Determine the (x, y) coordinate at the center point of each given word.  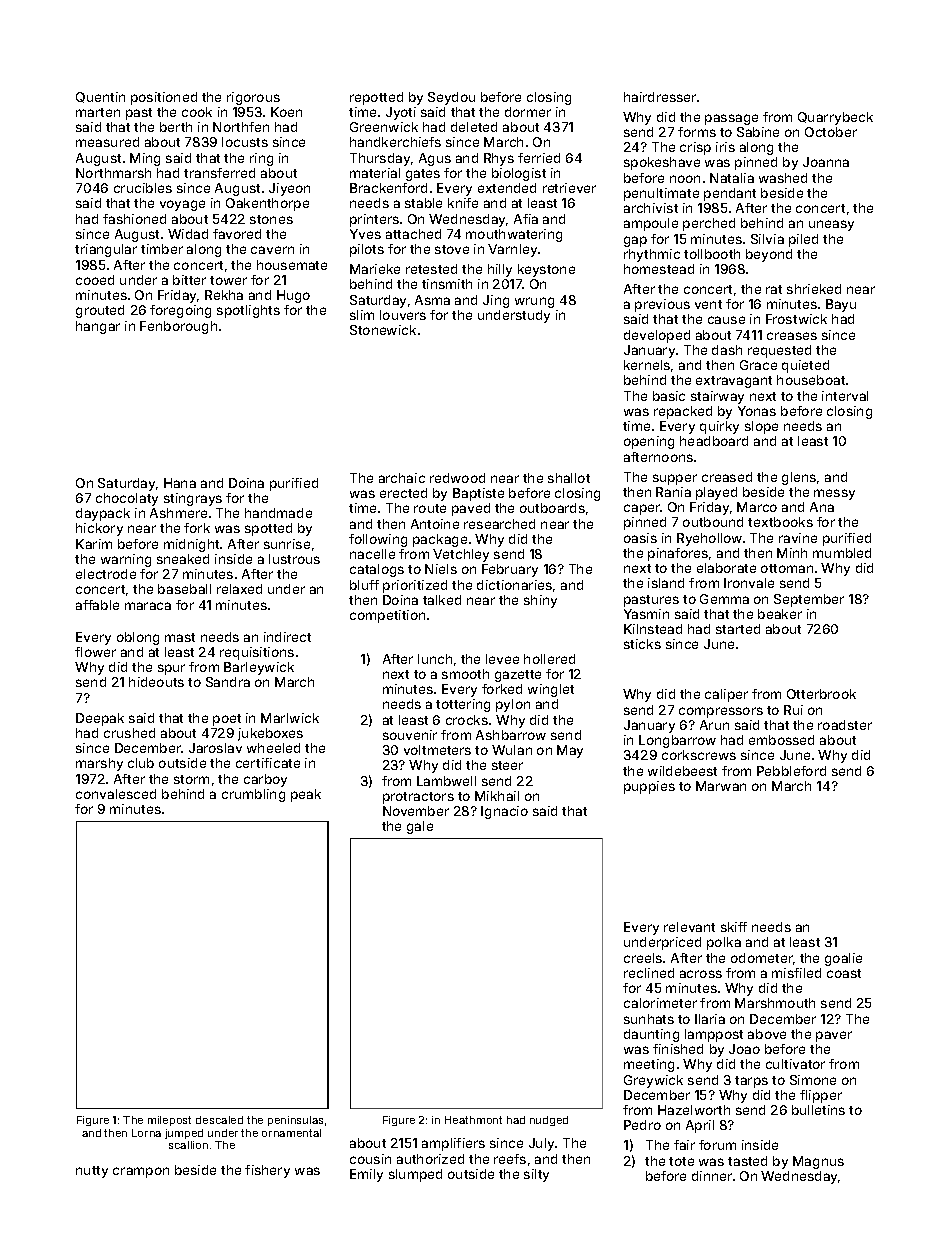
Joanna (826, 162)
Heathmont (473, 1120)
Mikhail (497, 796)
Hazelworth (694, 1110)
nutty (92, 1172)
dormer (528, 112)
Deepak (100, 719)
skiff (734, 927)
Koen (286, 112)
